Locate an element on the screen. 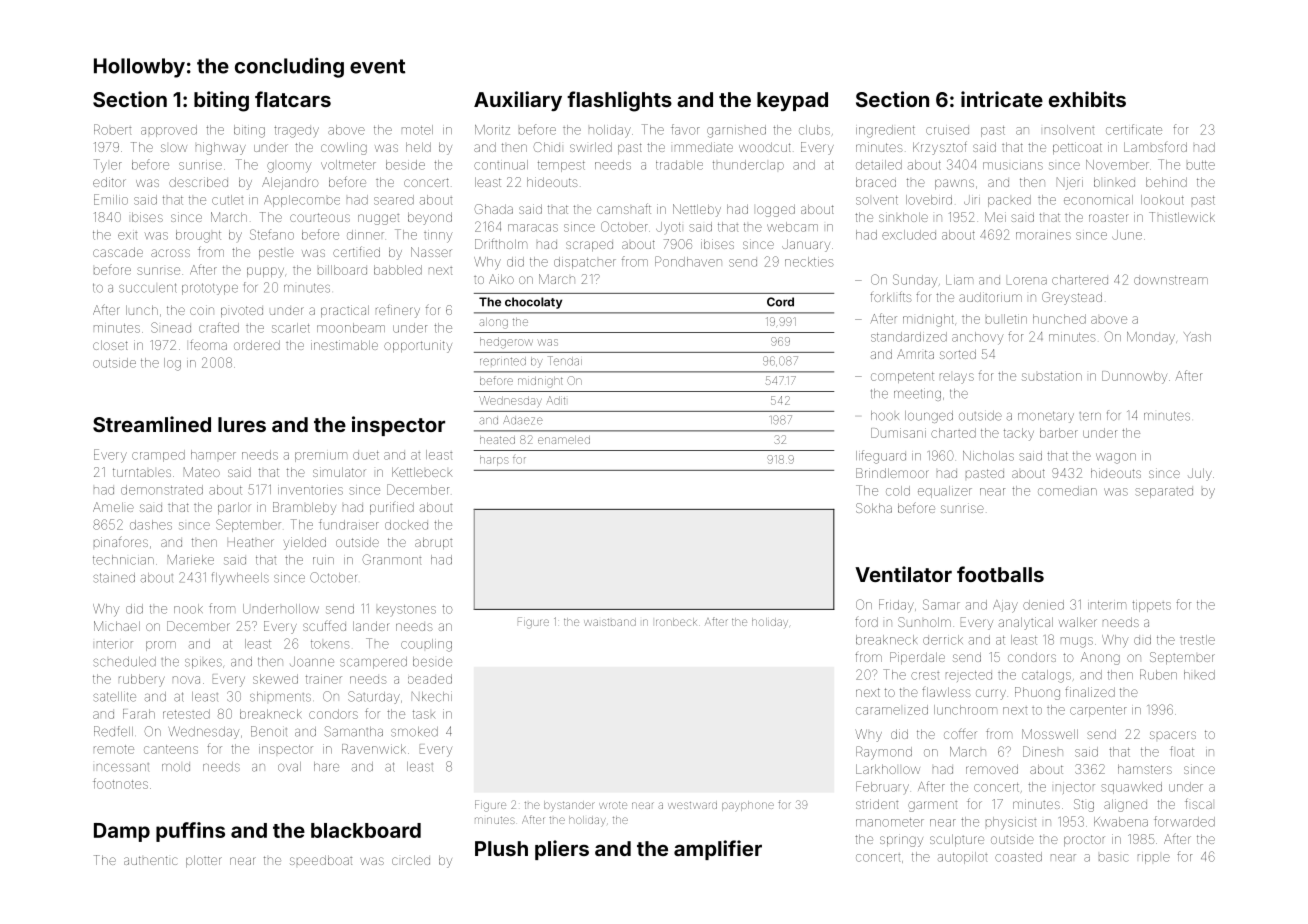 The width and height of the screenshot is (1308, 924). crest is located at coordinates (925, 676).
